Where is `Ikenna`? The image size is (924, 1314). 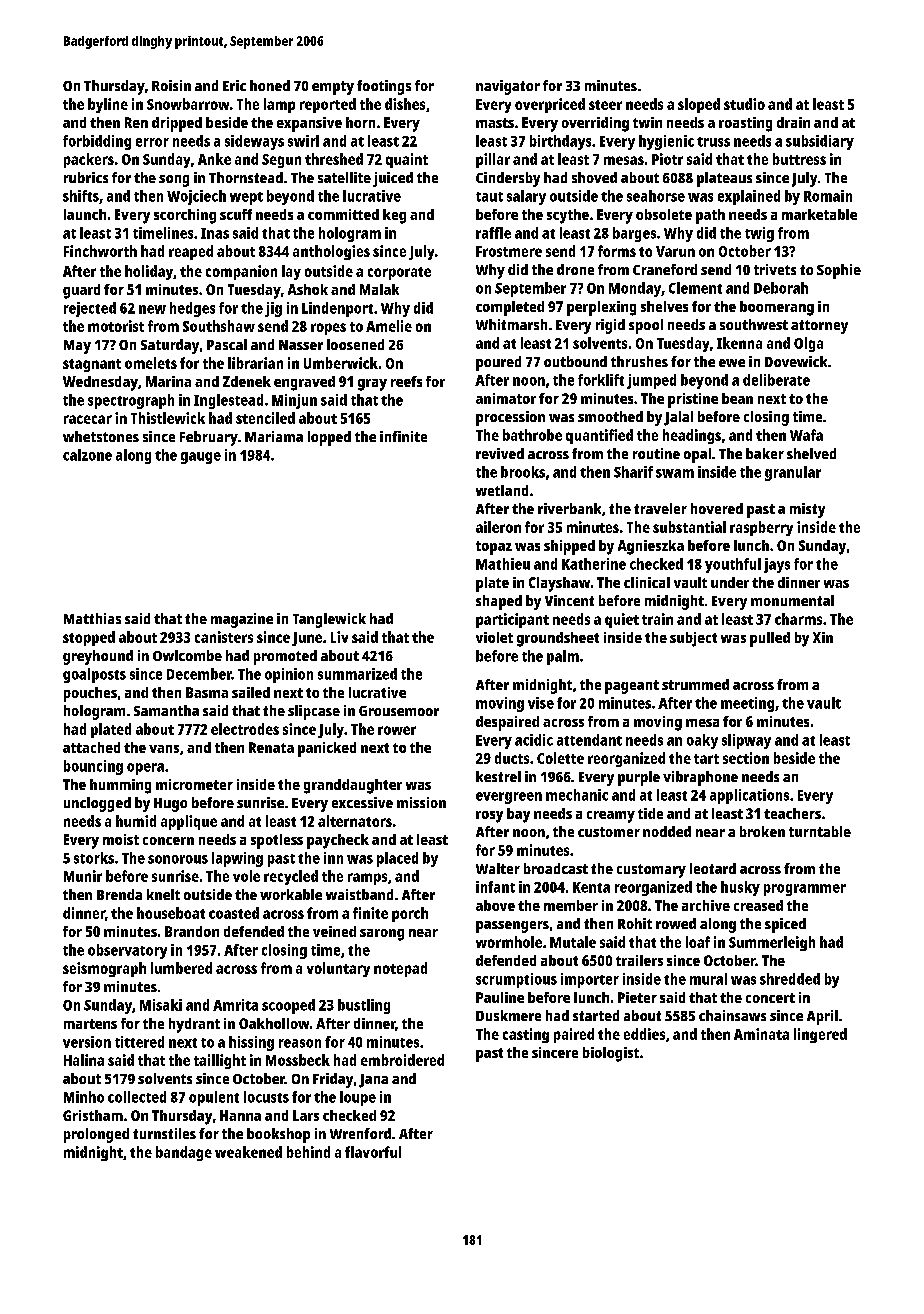
Ikenna is located at coordinates (739, 343).
